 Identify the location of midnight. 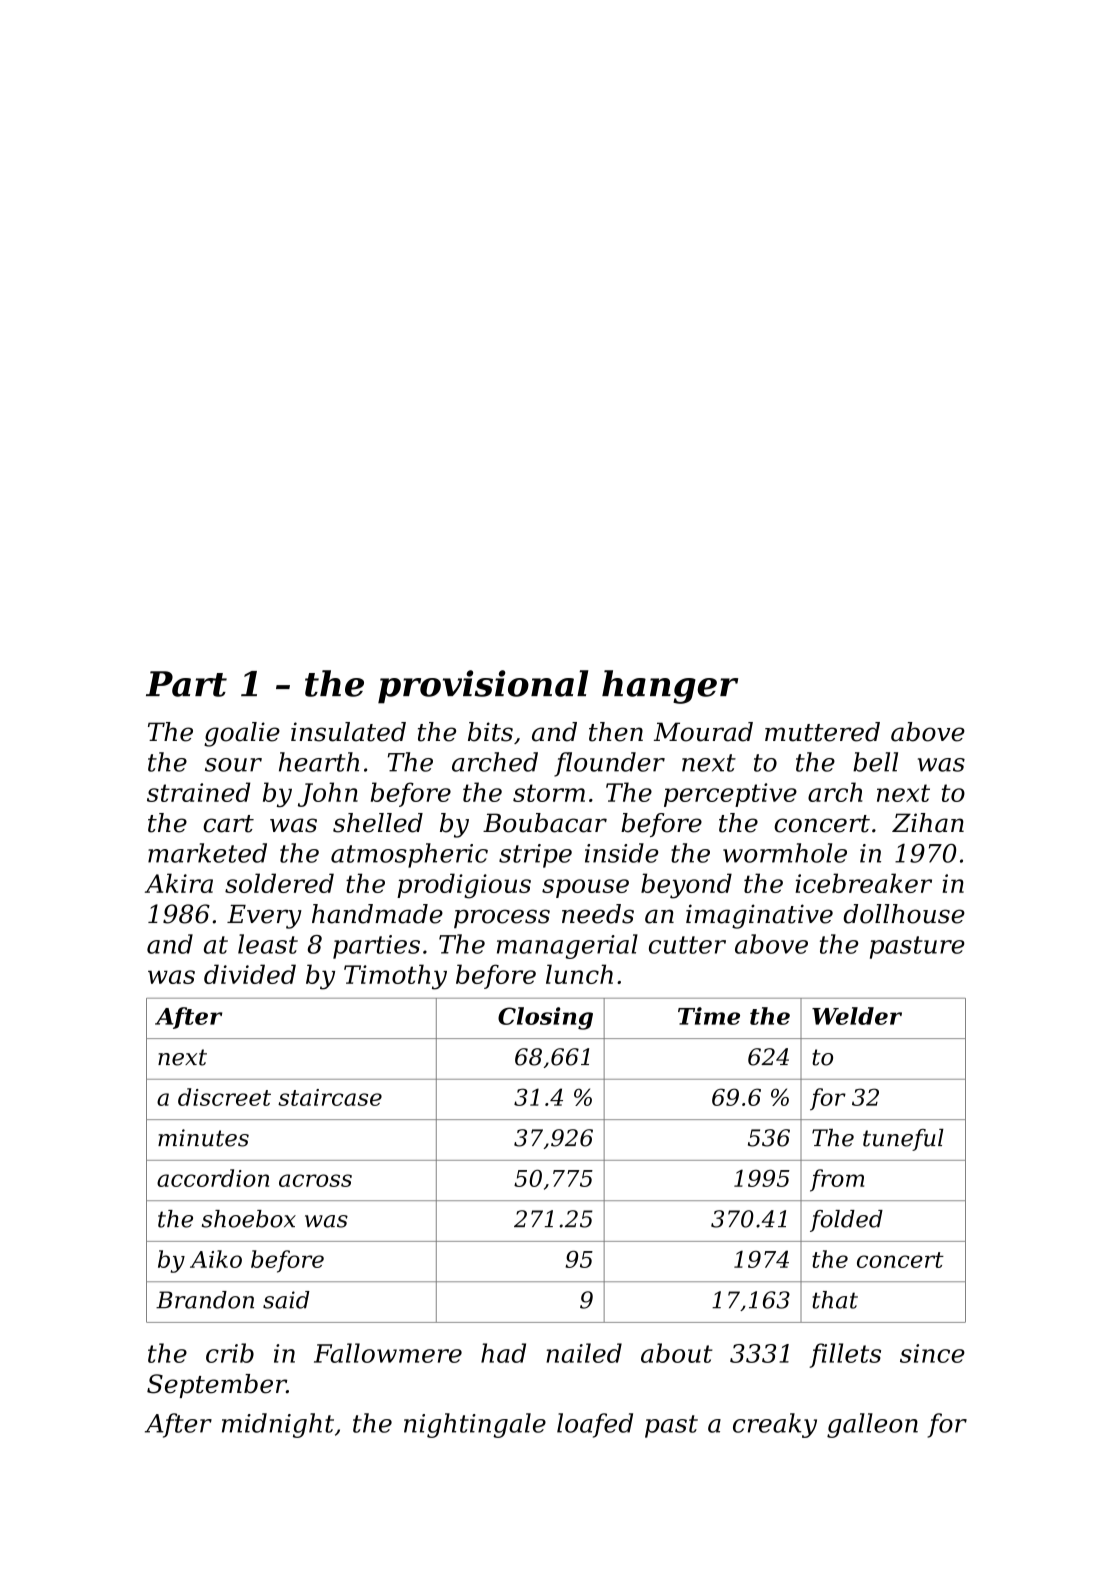
(278, 1425).
